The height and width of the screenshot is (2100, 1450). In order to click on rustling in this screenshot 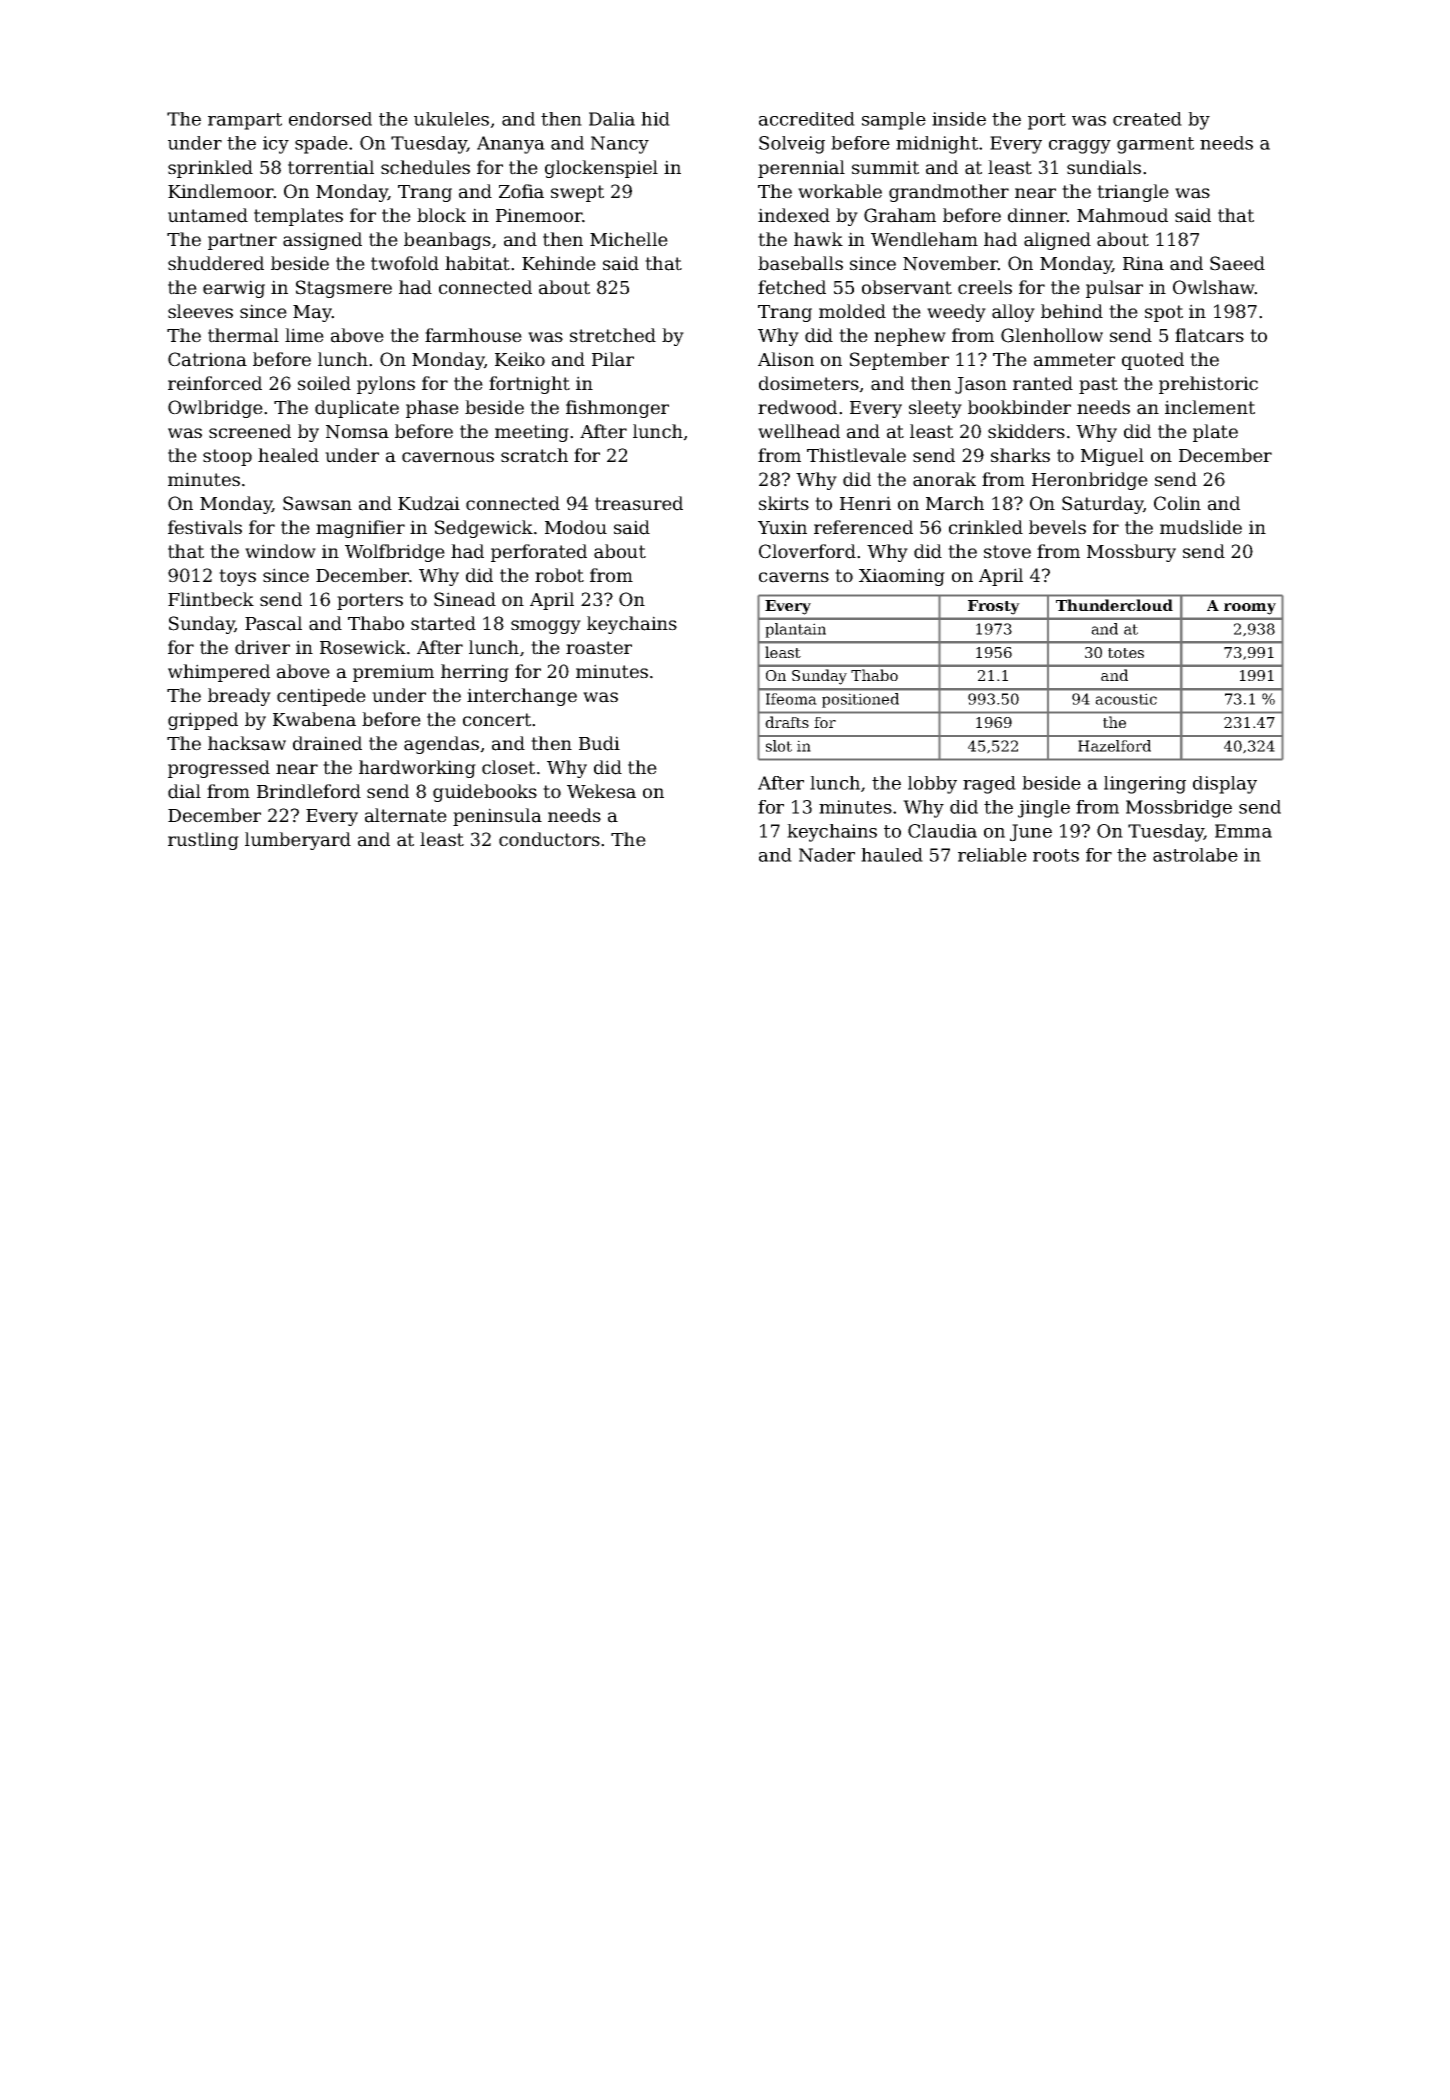, I will do `click(203, 841)`.
